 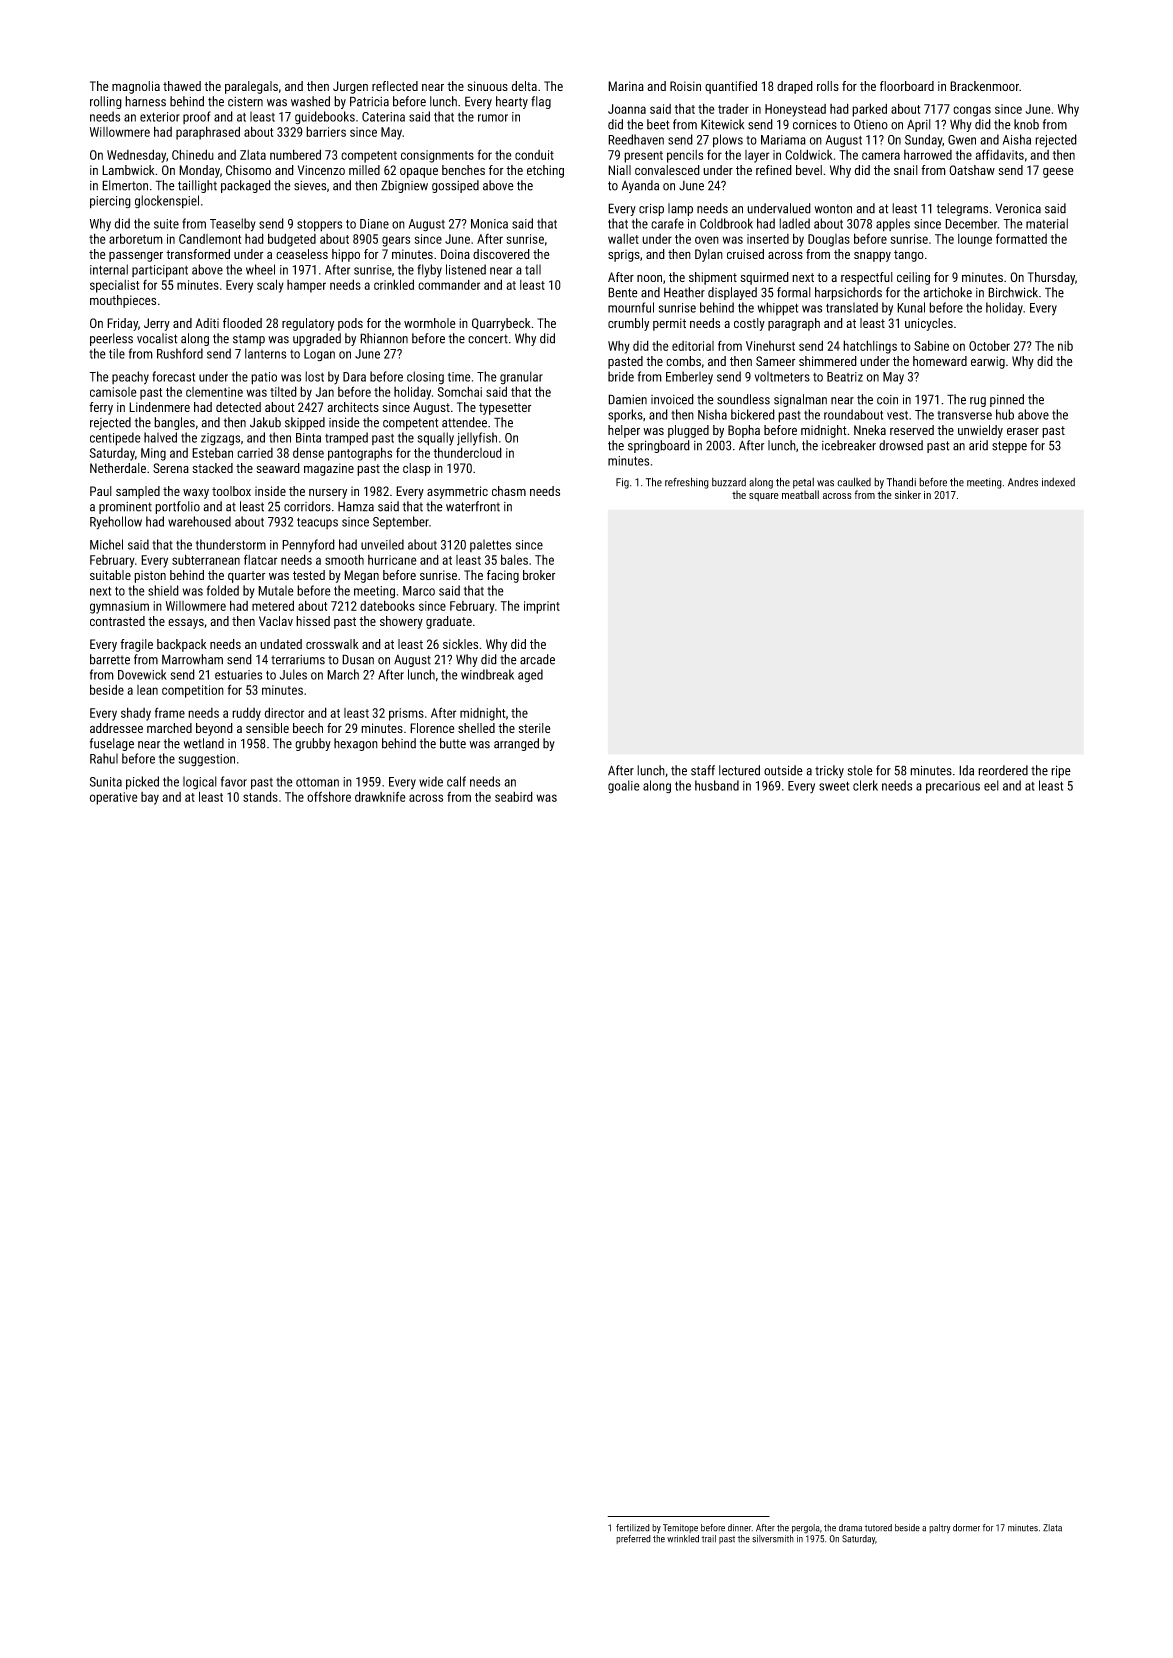 What do you see at coordinates (633, 1528) in the screenshot?
I see `fertilized` at bounding box center [633, 1528].
